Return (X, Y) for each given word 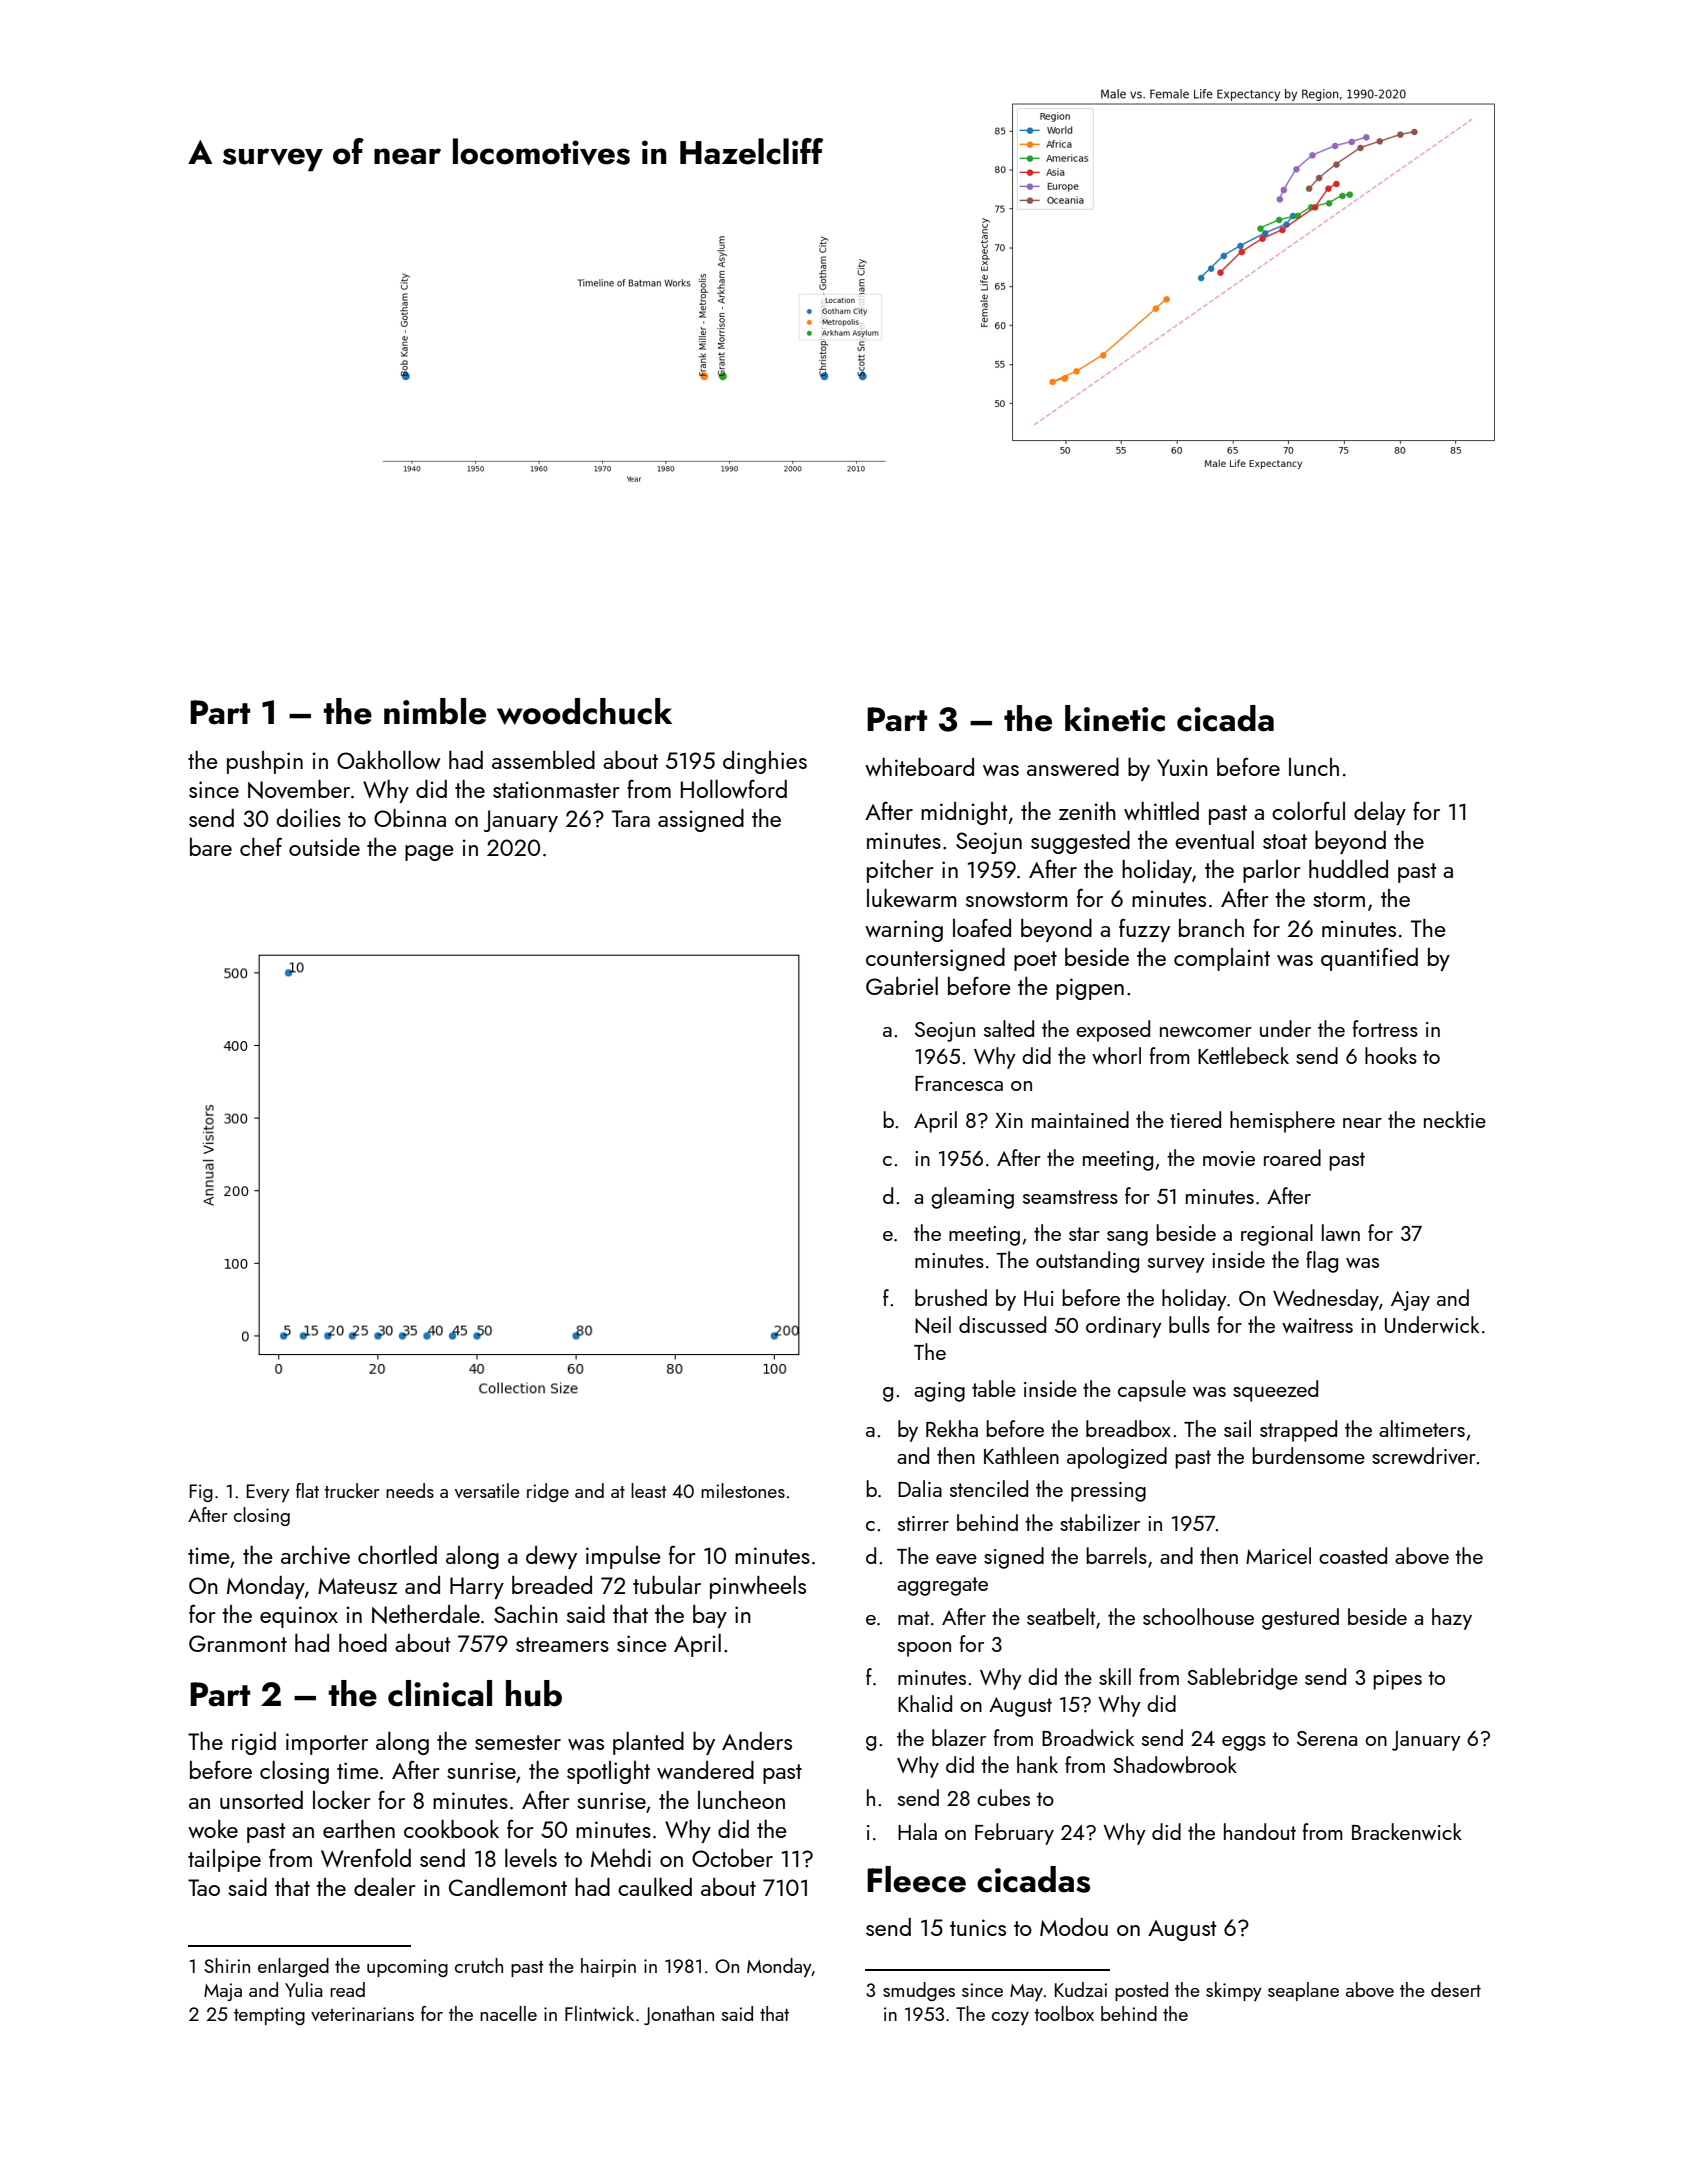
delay (1380, 813)
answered (1073, 767)
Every (268, 1493)
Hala (917, 1831)
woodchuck (584, 711)
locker (342, 1799)
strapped (1298, 1431)
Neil (933, 1325)
